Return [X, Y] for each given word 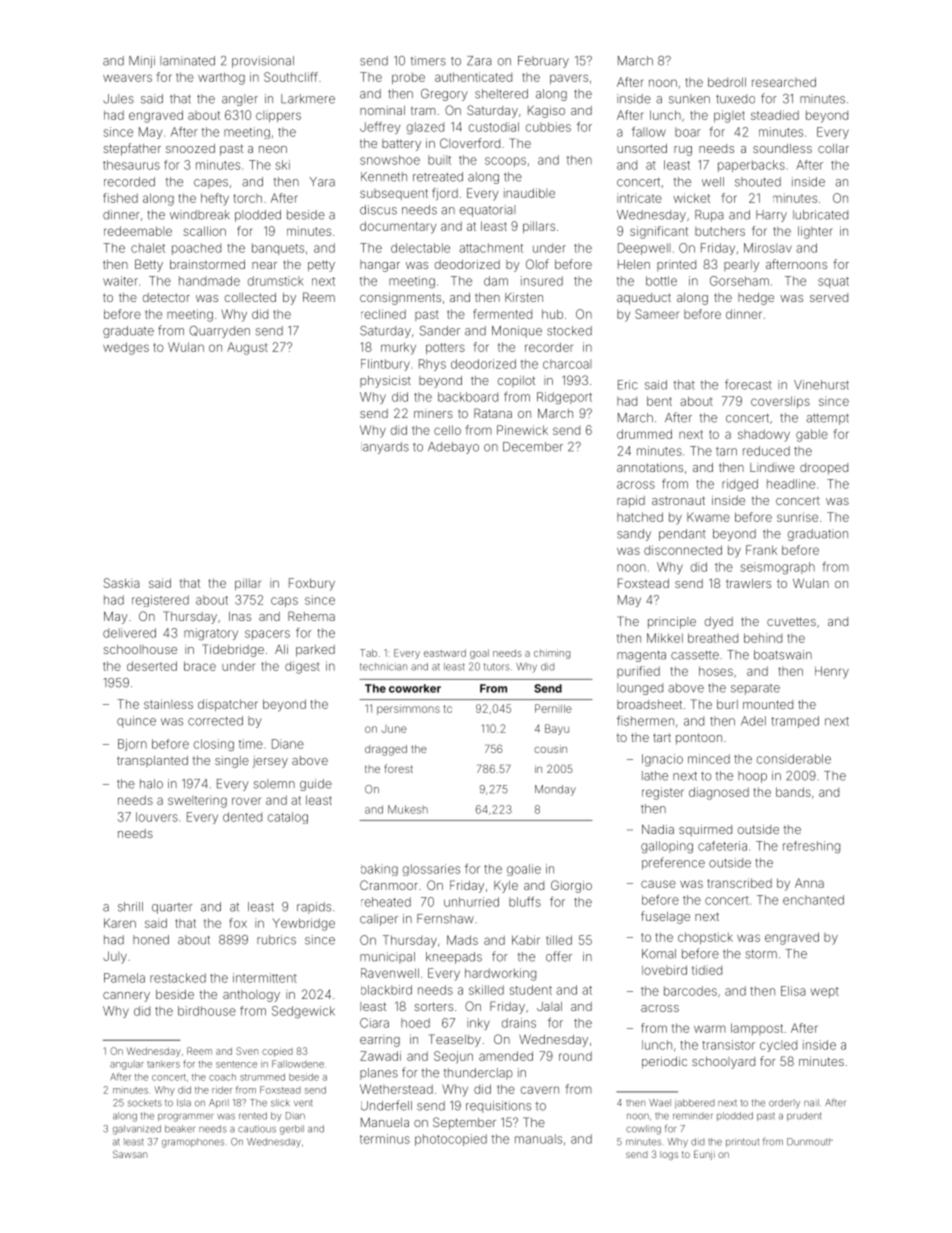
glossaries [431, 870]
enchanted [813, 900]
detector [166, 297]
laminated [187, 61]
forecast [748, 384]
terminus [385, 1139]
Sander [440, 331]
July [115, 957]
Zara [479, 61]
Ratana [493, 413]
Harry [771, 216]
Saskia [121, 583]
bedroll [727, 82]
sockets [145, 1103]
